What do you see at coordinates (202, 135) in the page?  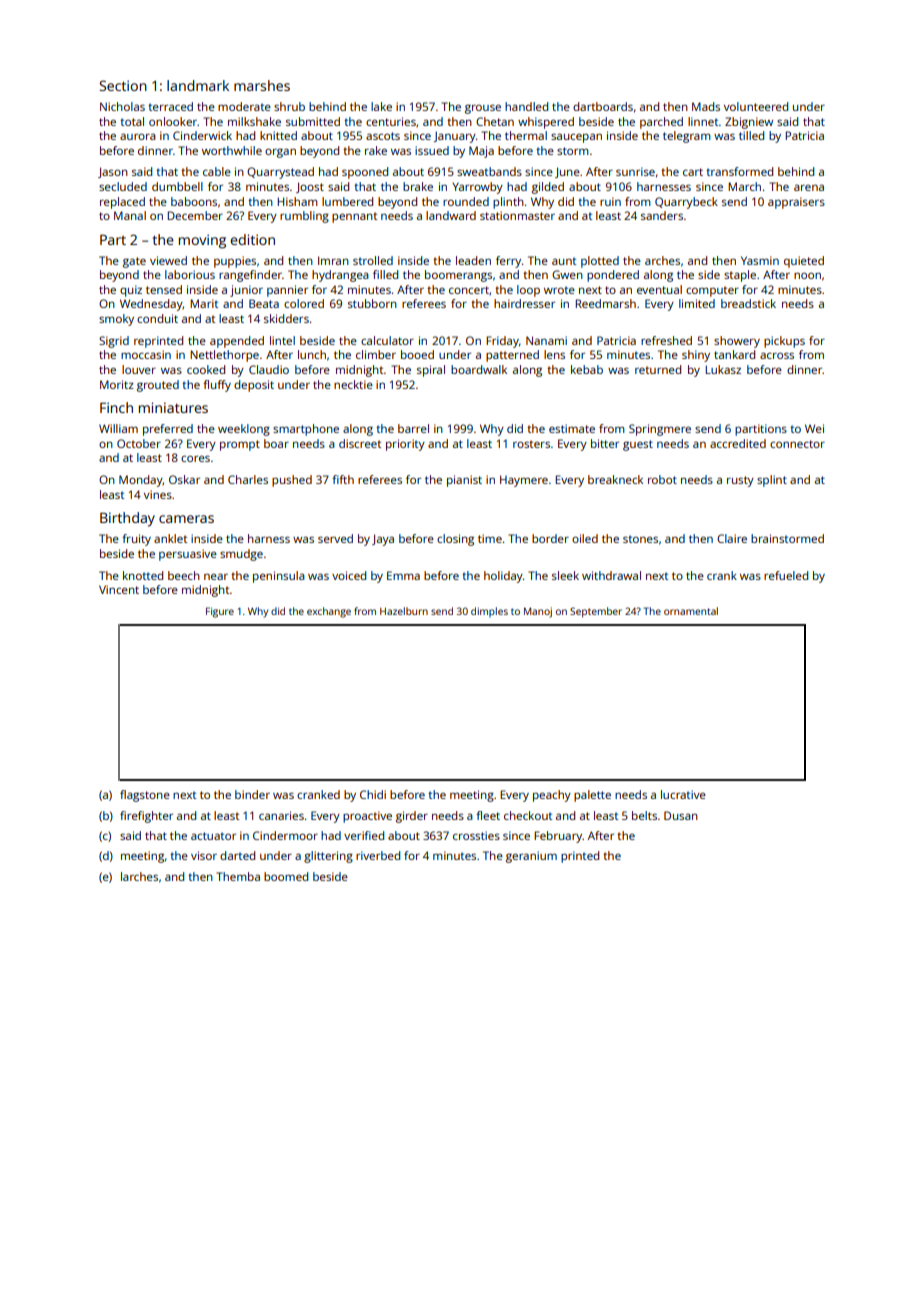 I see `Cinderwick` at bounding box center [202, 135].
